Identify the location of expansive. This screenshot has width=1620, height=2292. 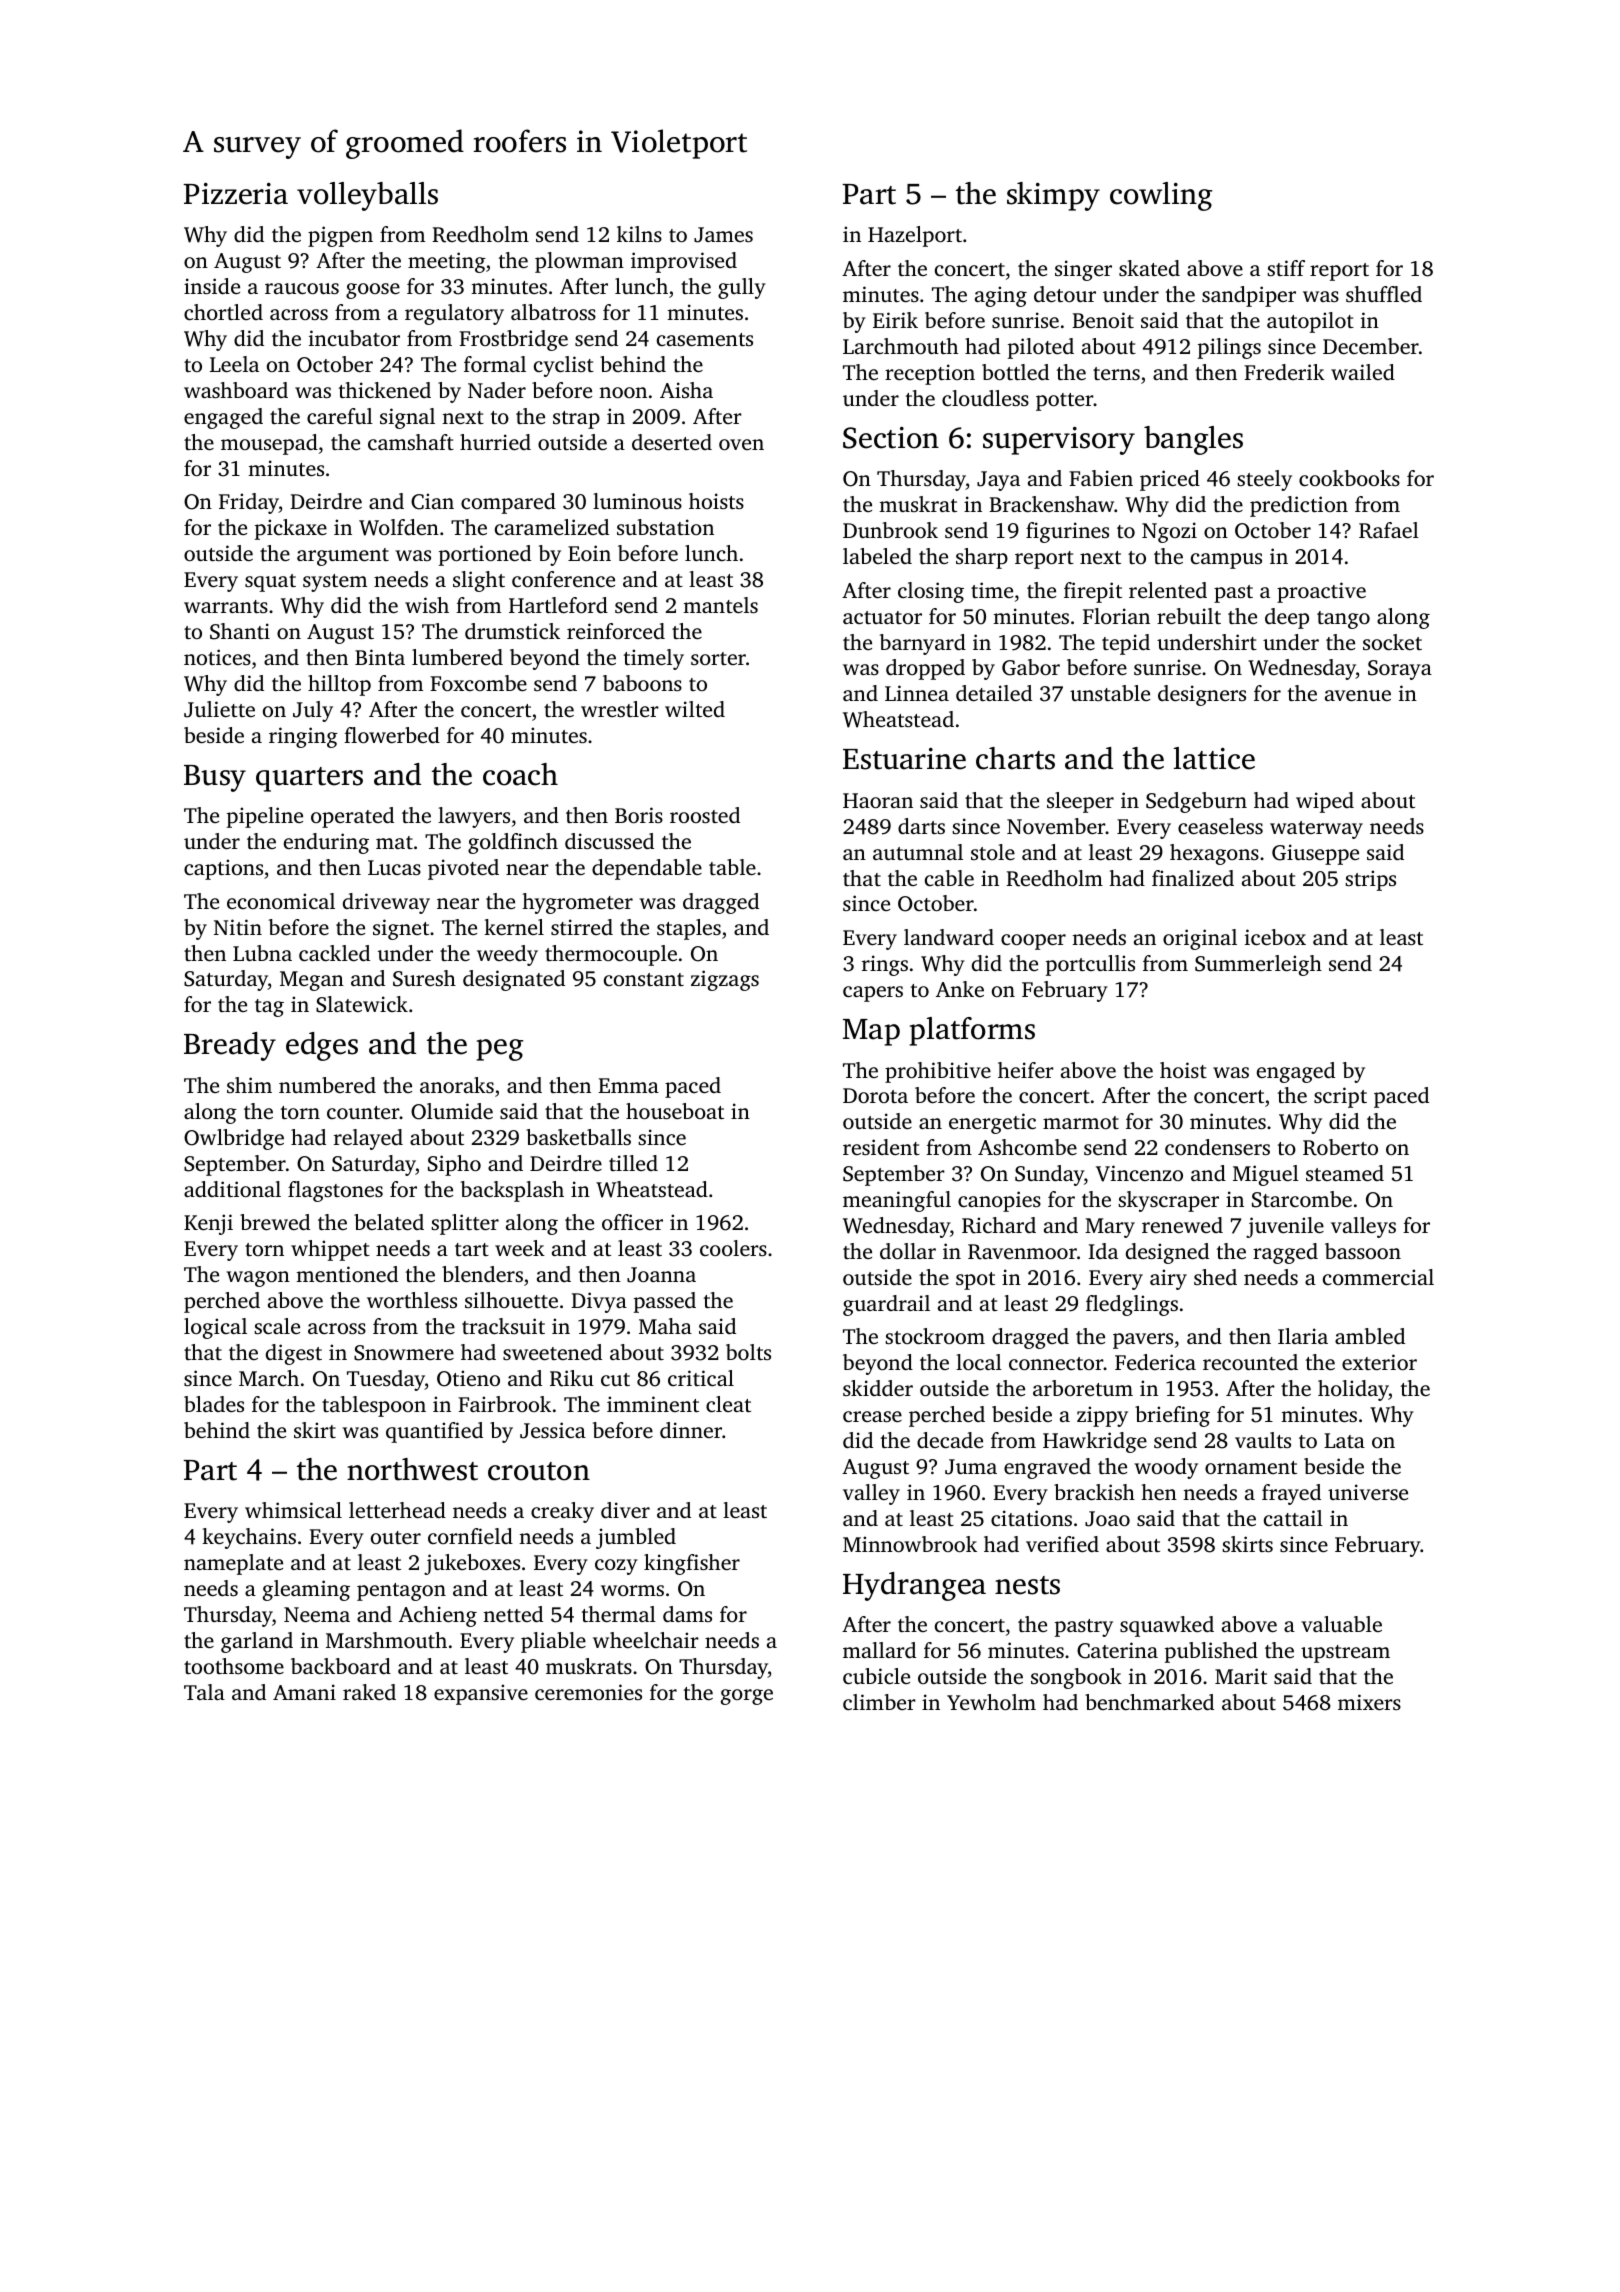
(481, 1694).
